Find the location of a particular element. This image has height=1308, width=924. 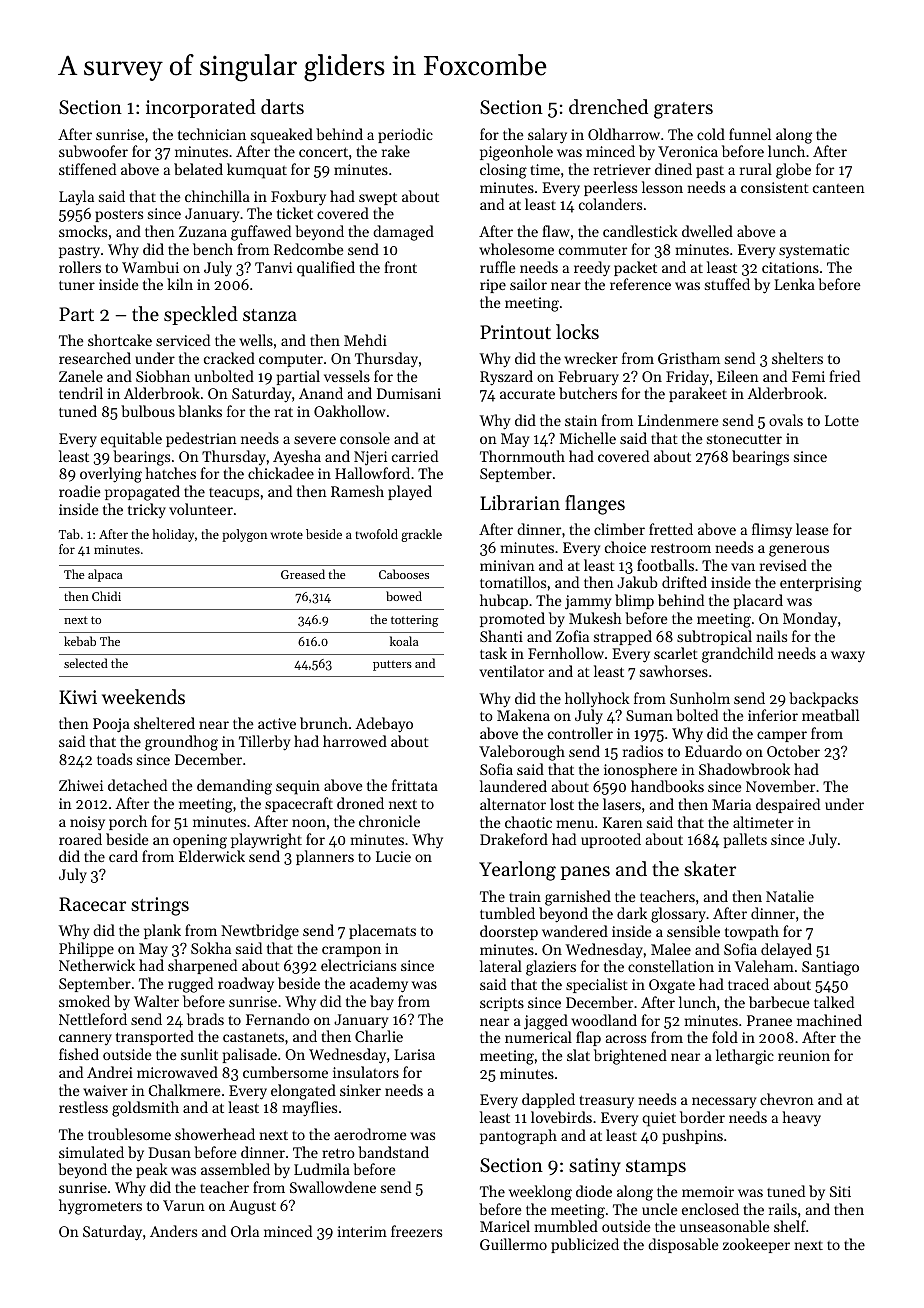

consistent is located at coordinates (775, 187).
